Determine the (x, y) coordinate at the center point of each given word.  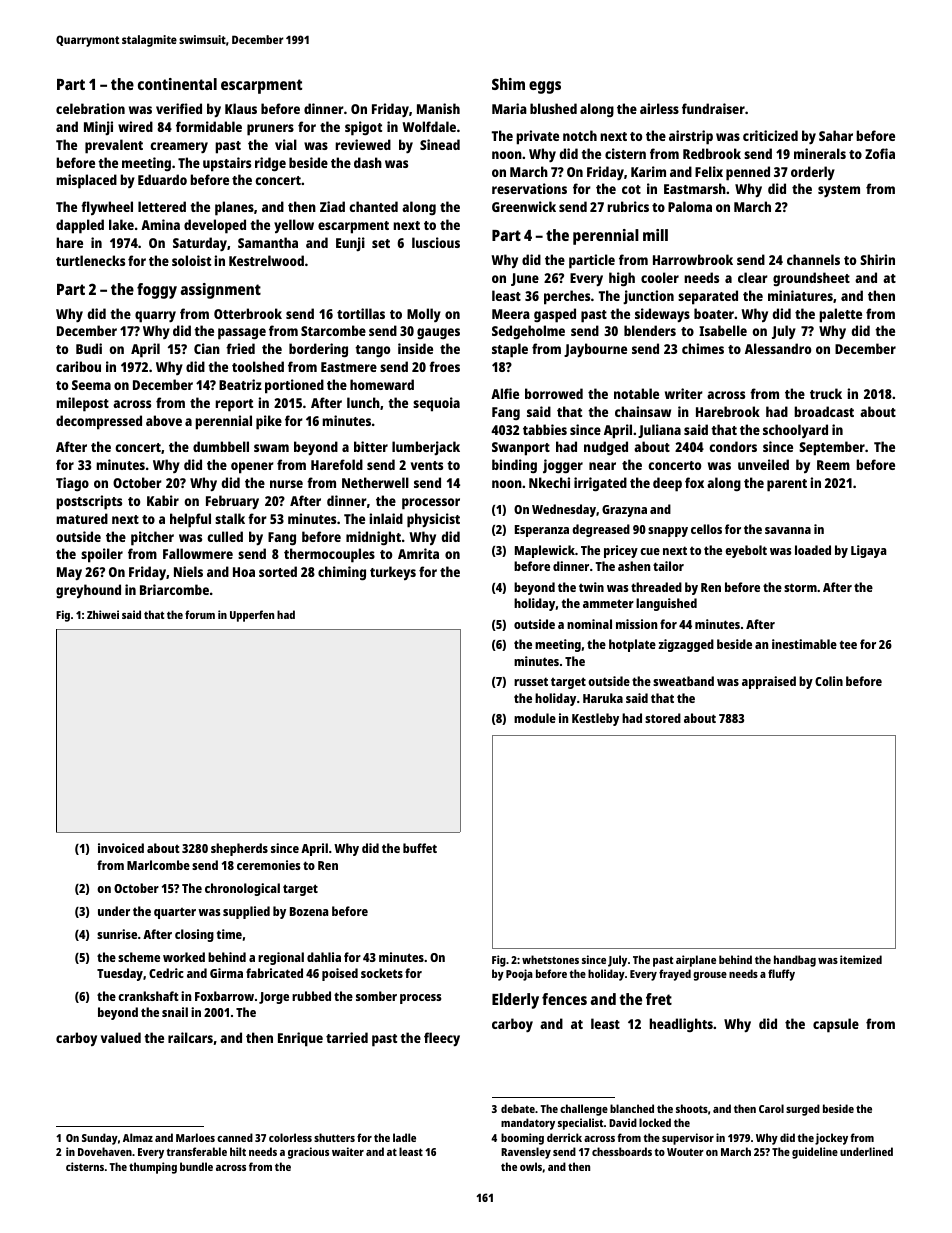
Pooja (519, 975)
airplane (696, 961)
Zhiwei (103, 614)
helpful (190, 520)
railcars (190, 1037)
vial (286, 144)
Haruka (603, 698)
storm (800, 587)
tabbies (545, 429)
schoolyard (795, 431)
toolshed (258, 366)
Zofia (880, 153)
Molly (424, 315)
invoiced (121, 848)
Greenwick (524, 206)
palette (840, 315)
